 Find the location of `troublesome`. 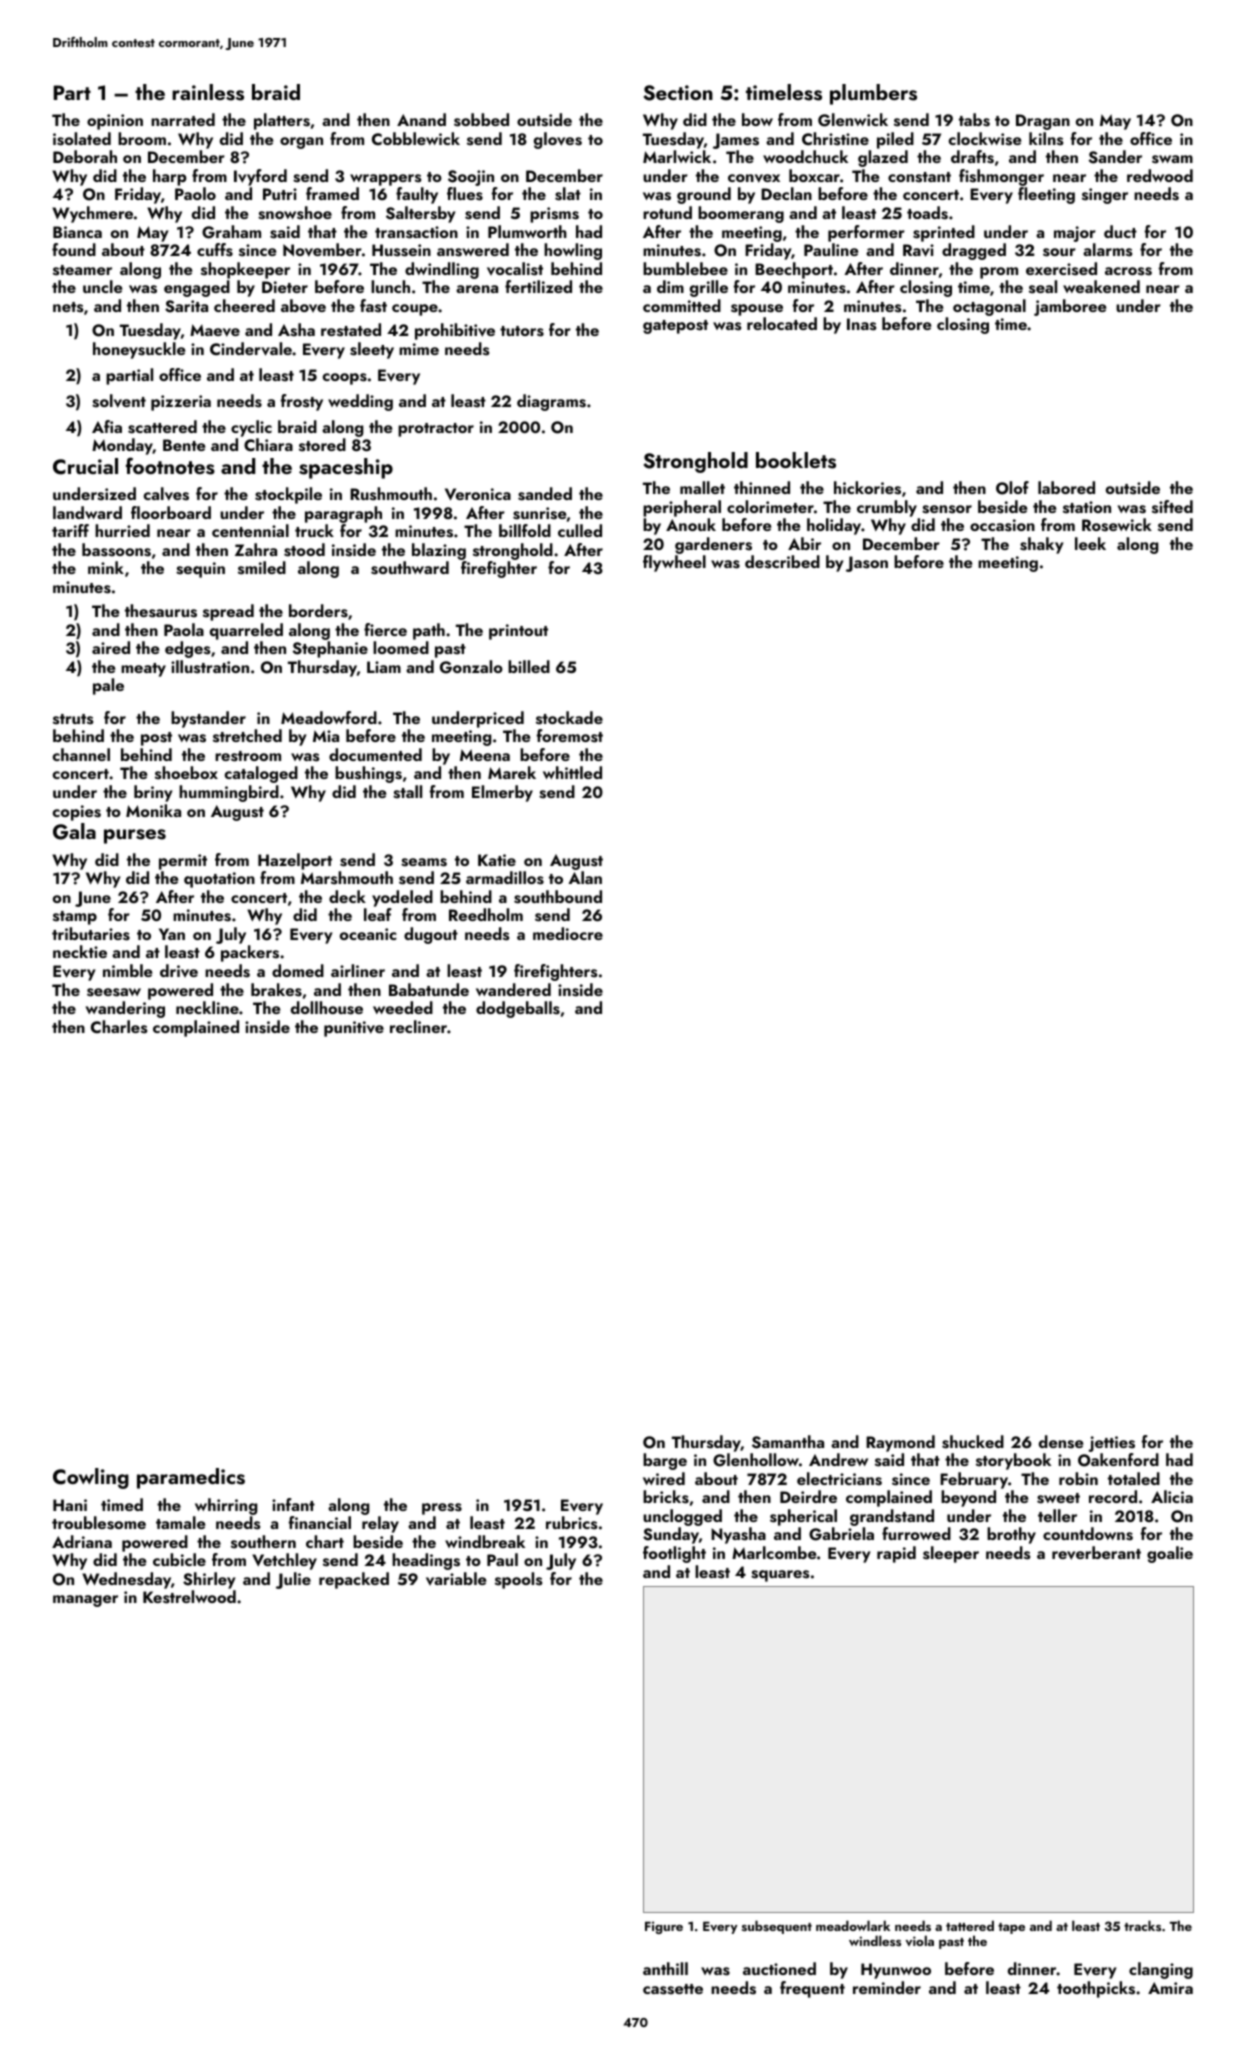

troublesome is located at coordinates (99, 1523).
